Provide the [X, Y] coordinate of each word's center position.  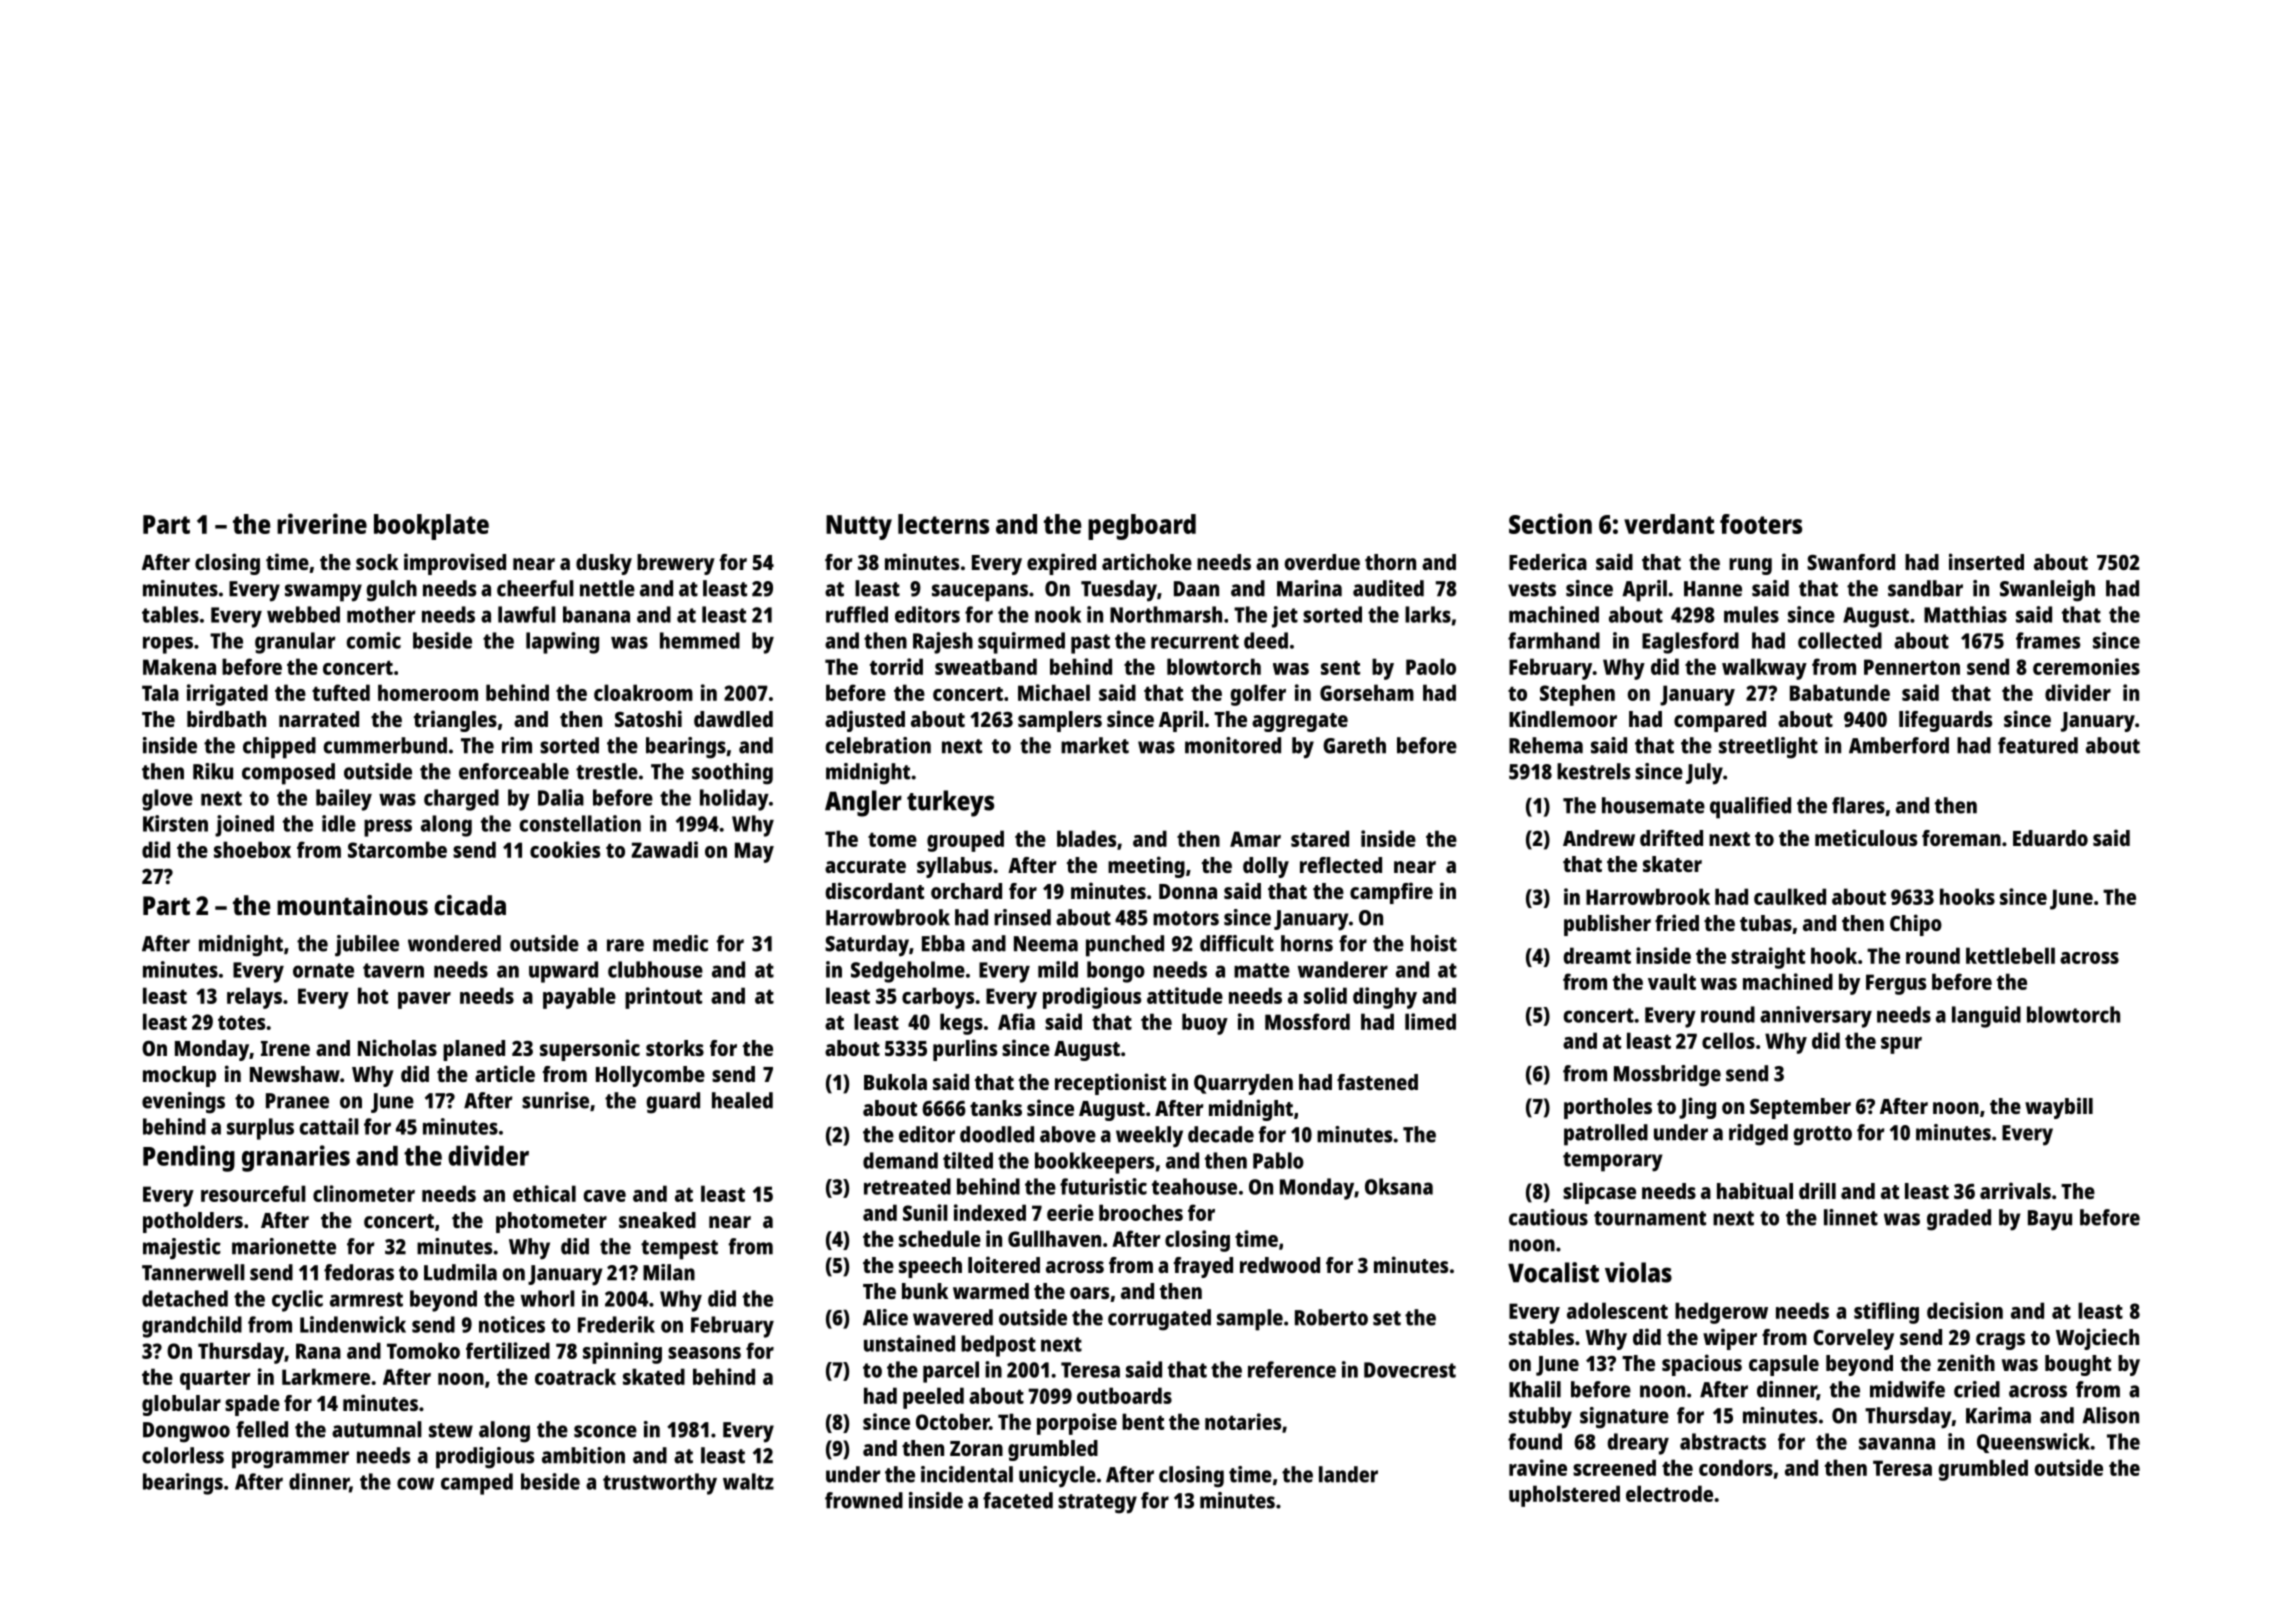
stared [1320, 838]
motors [1186, 918]
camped [477, 1484]
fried [1677, 922]
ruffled [857, 614]
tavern [393, 970]
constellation [580, 823]
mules [1751, 614]
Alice [885, 1317]
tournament [1650, 1218]
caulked [1790, 896]
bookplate [431, 527]
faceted [1018, 1500]
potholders [193, 1222]
